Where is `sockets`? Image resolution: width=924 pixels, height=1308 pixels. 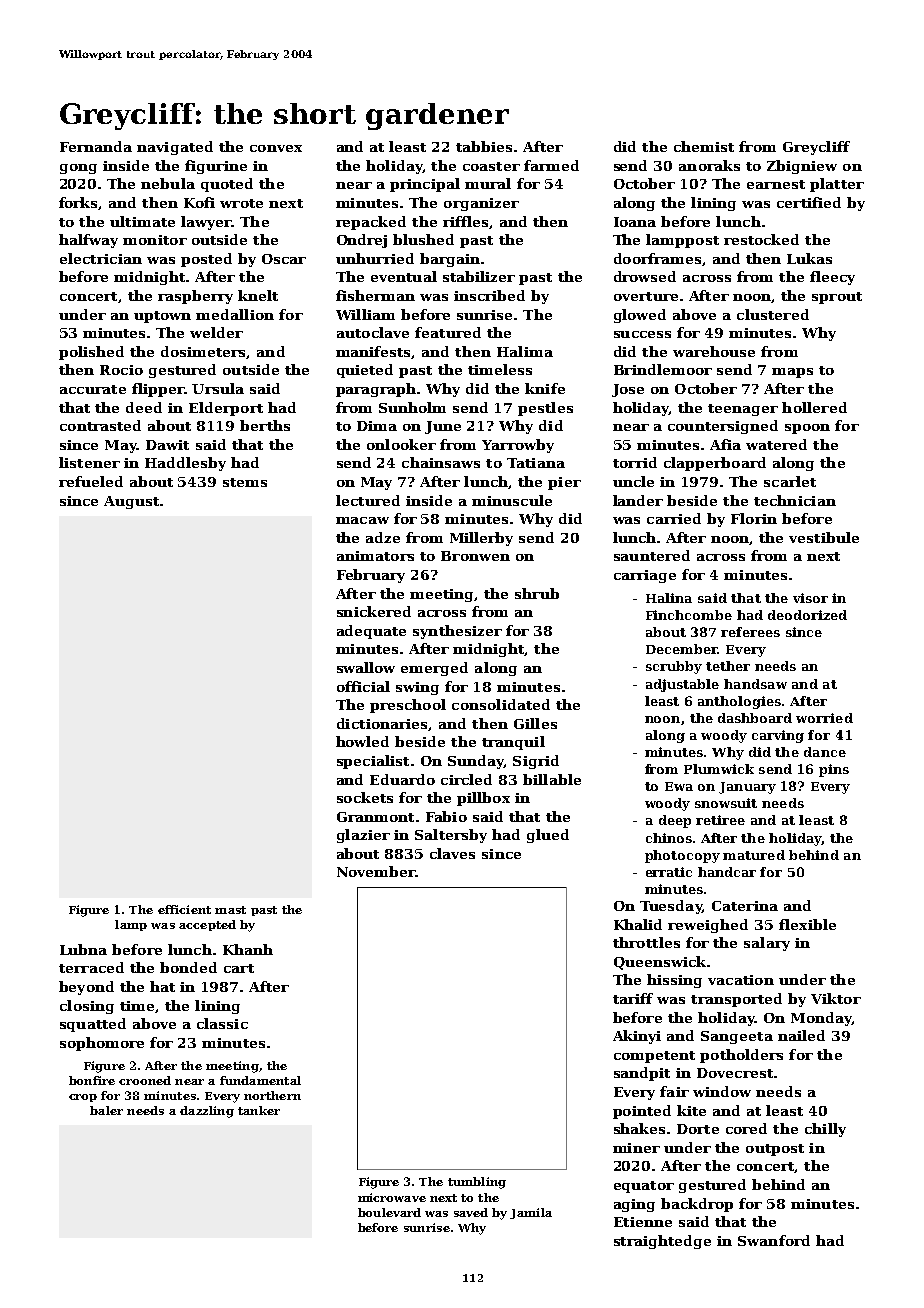 sockets is located at coordinates (365, 797).
